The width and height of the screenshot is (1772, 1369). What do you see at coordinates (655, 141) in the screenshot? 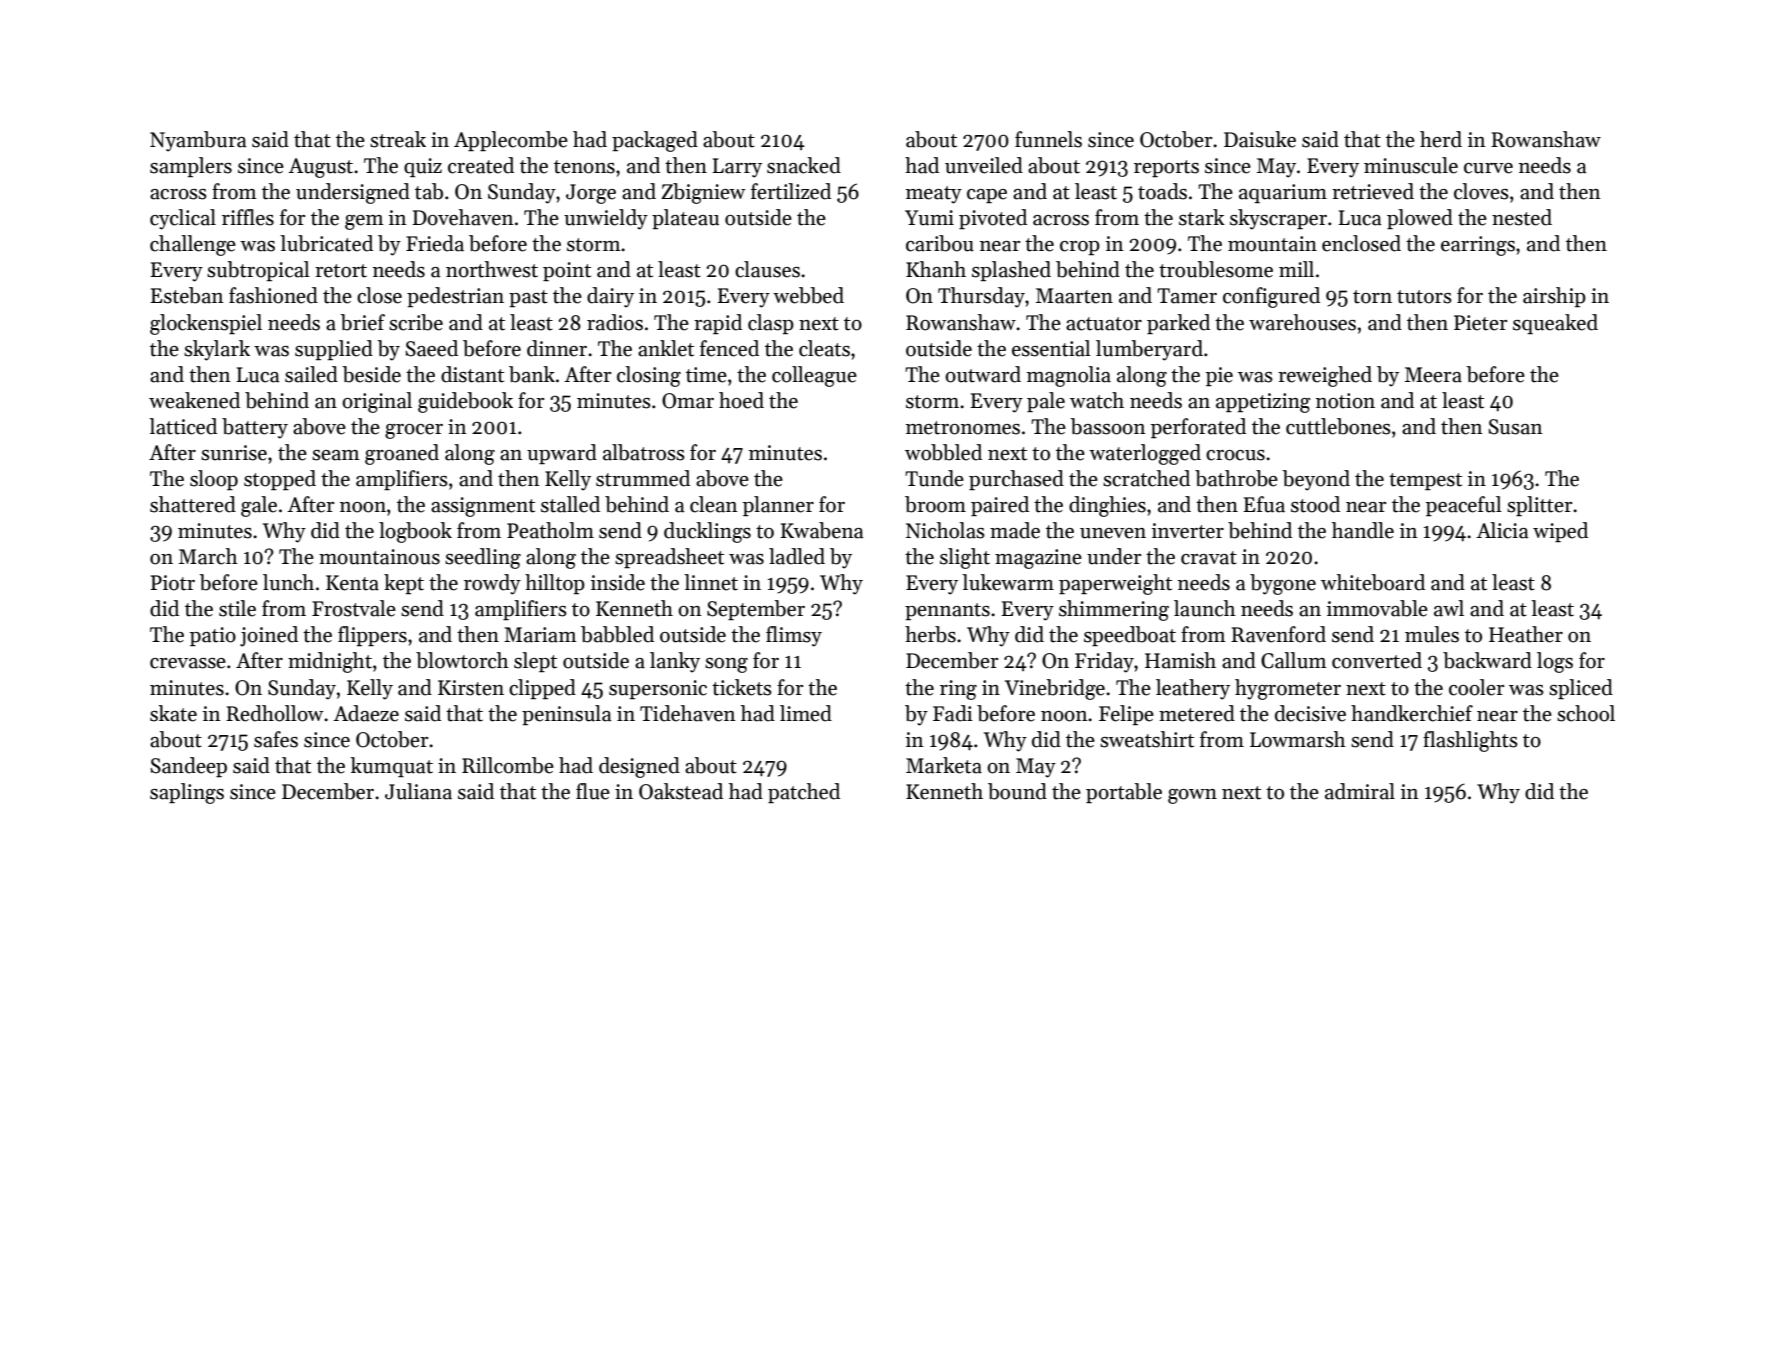
I see `packaged` at bounding box center [655, 141].
